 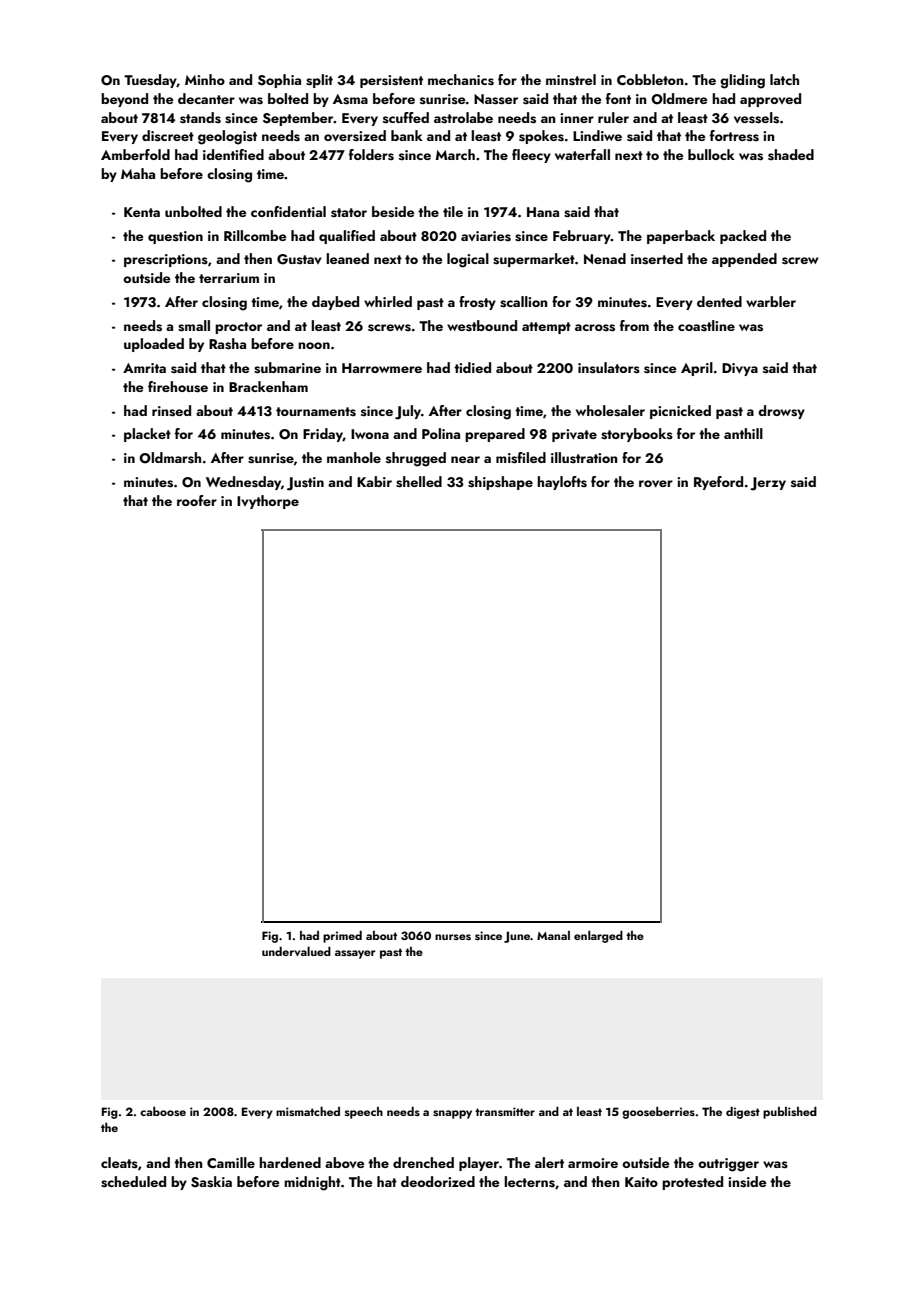 What do you see at coordinates (150, 81) in the image?
I see `Tuesday` at bounding box center [150, 81].
